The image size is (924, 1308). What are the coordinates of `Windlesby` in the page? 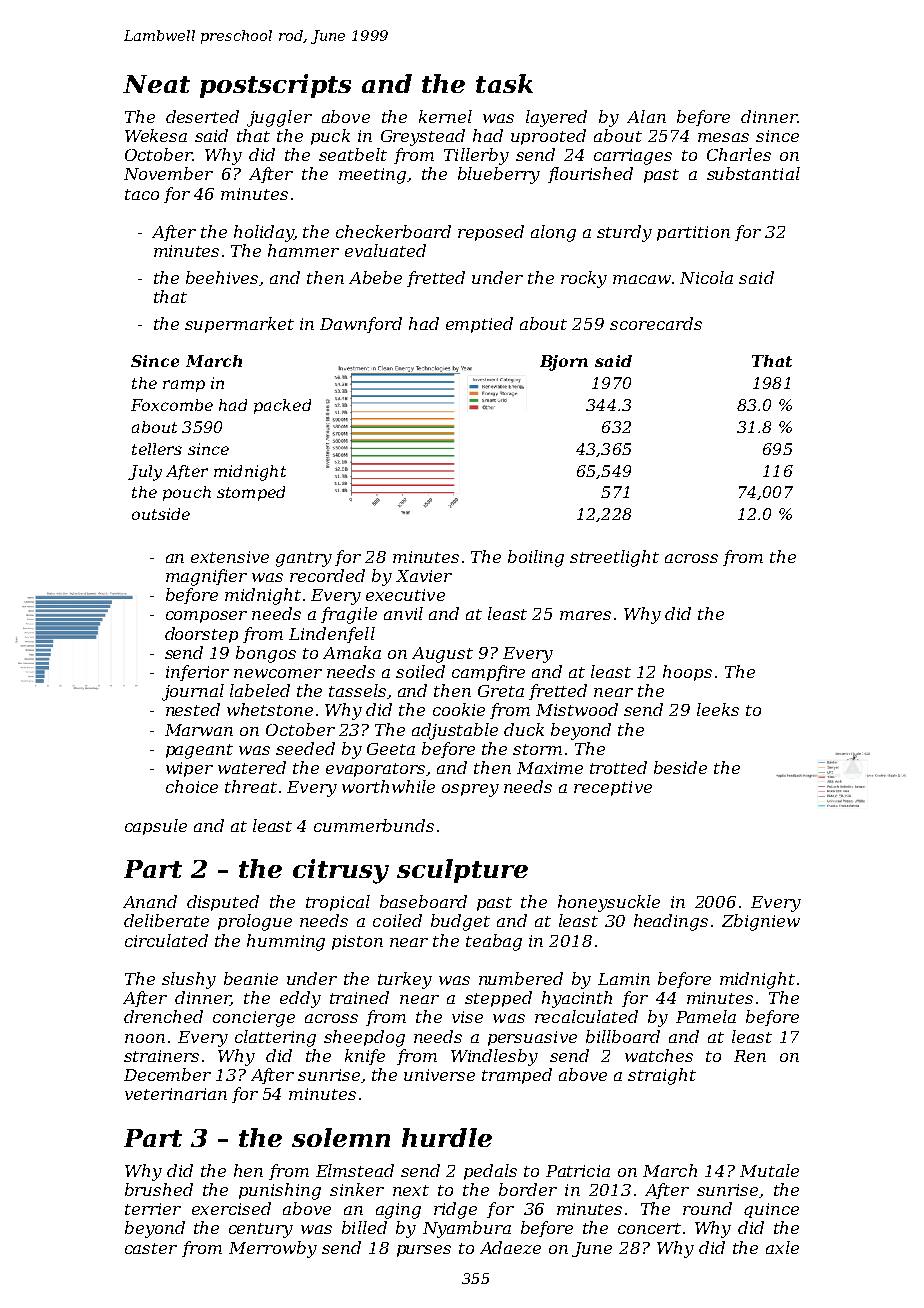 It's located at (494, 1057).
